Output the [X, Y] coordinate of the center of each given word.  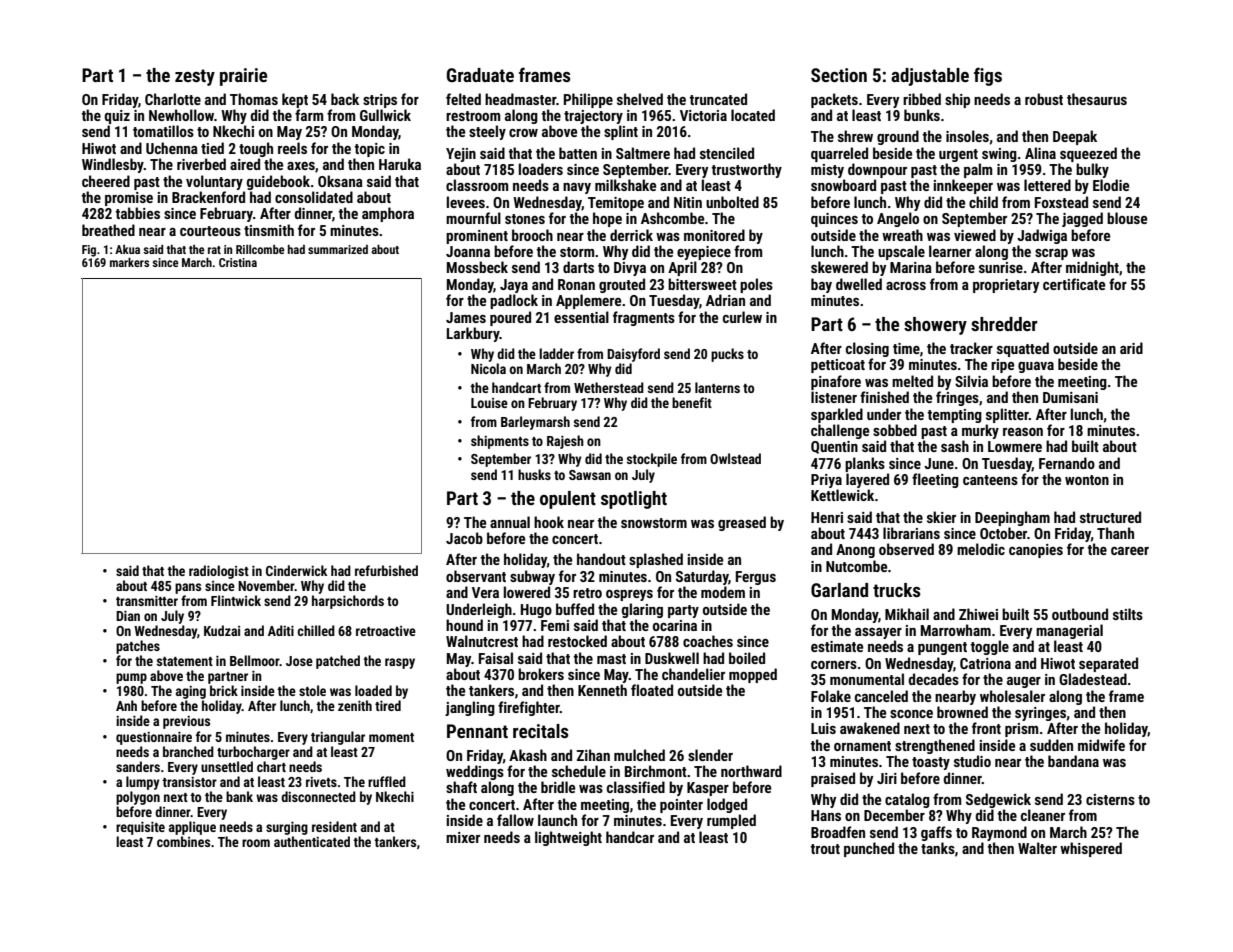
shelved [640, 99]
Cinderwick [296, 570]
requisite [140, 828]
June [939, 463]
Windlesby [113, 165]
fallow [515, 820]
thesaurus [1097, 99]
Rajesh [565, 442]
